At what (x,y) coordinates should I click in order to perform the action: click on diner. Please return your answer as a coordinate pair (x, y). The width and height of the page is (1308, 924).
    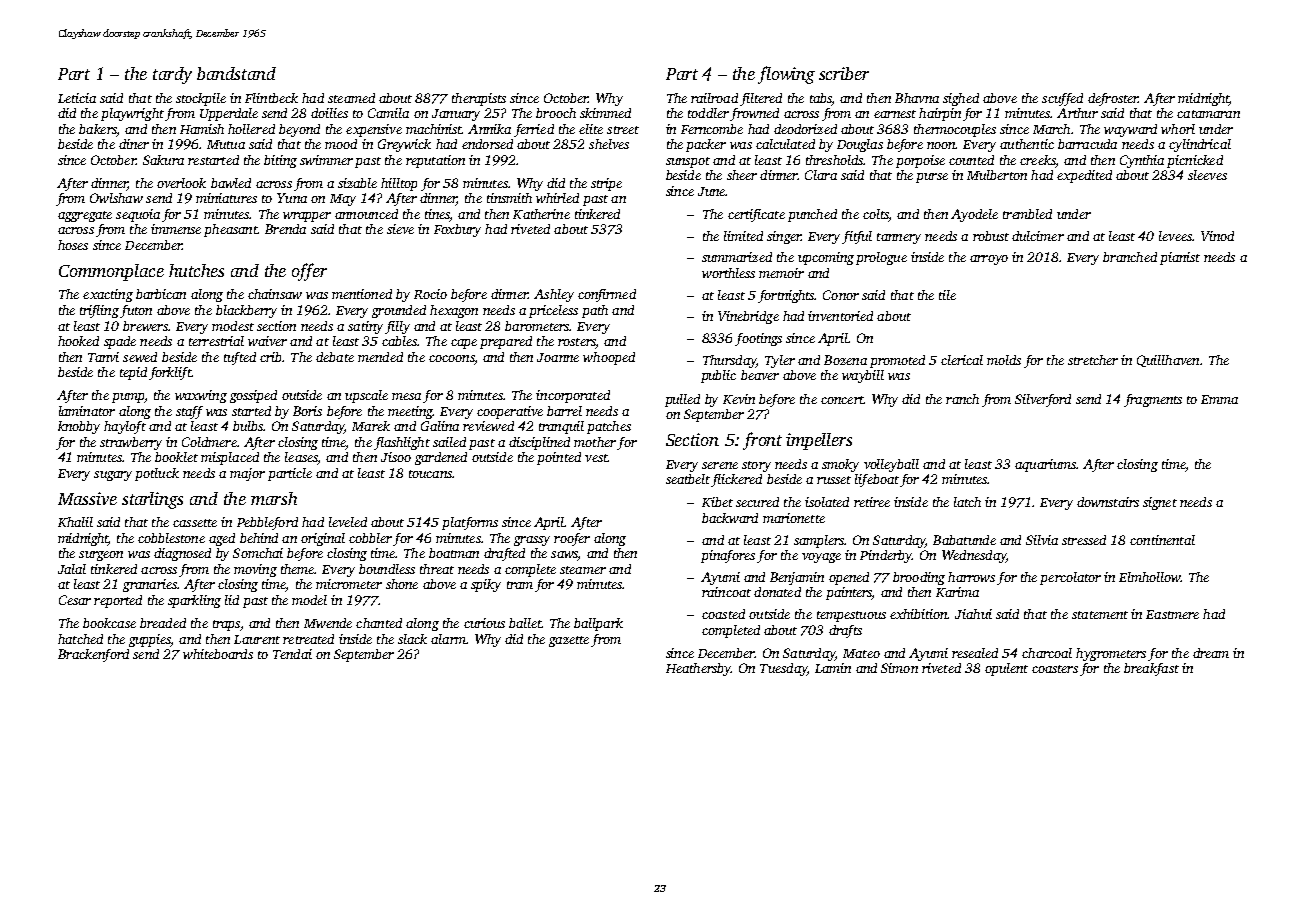
    Looking at the image, I should click on (134, 144).
